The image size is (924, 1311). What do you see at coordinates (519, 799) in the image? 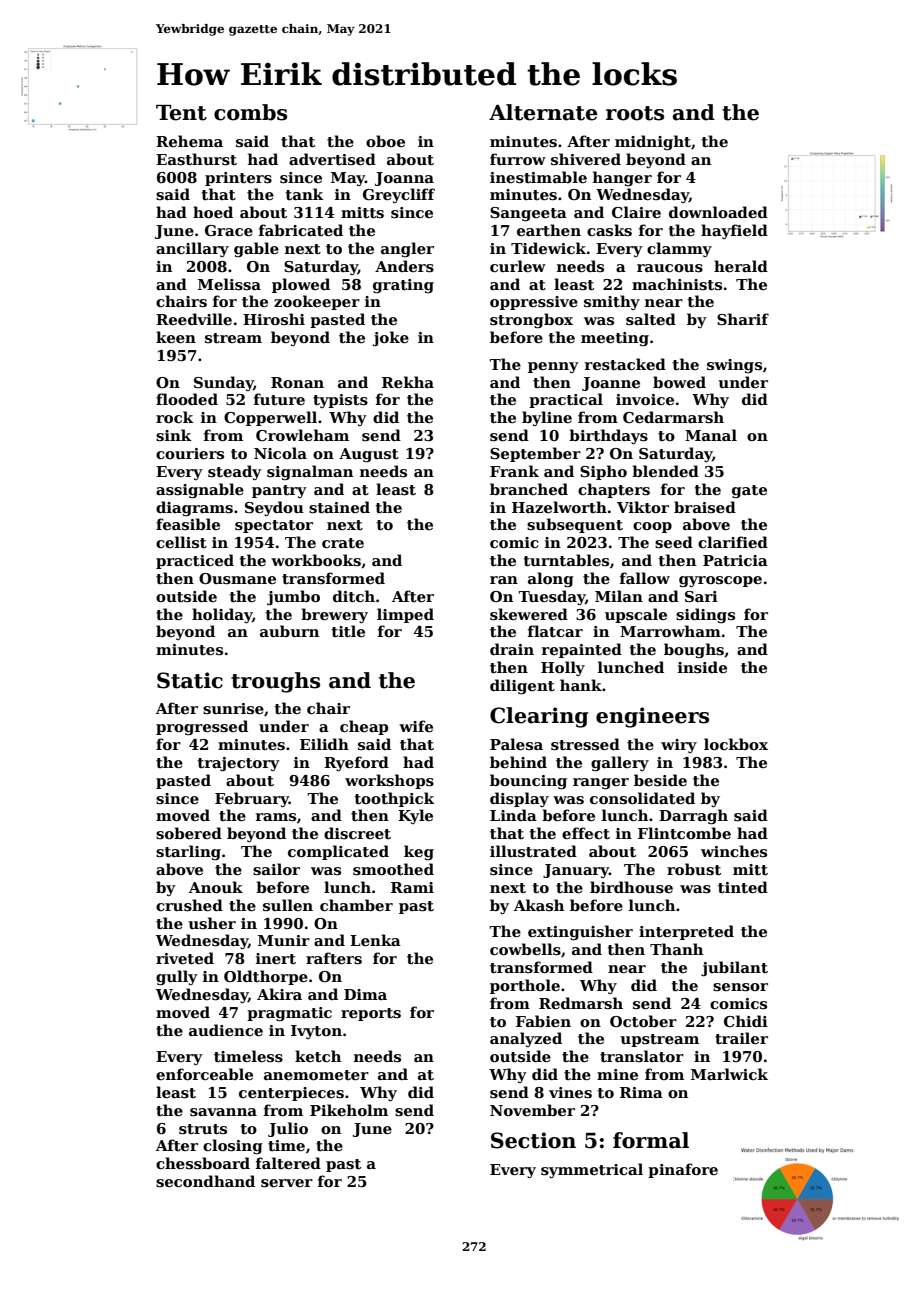
I see `display` at bounding box center [519, 799].
